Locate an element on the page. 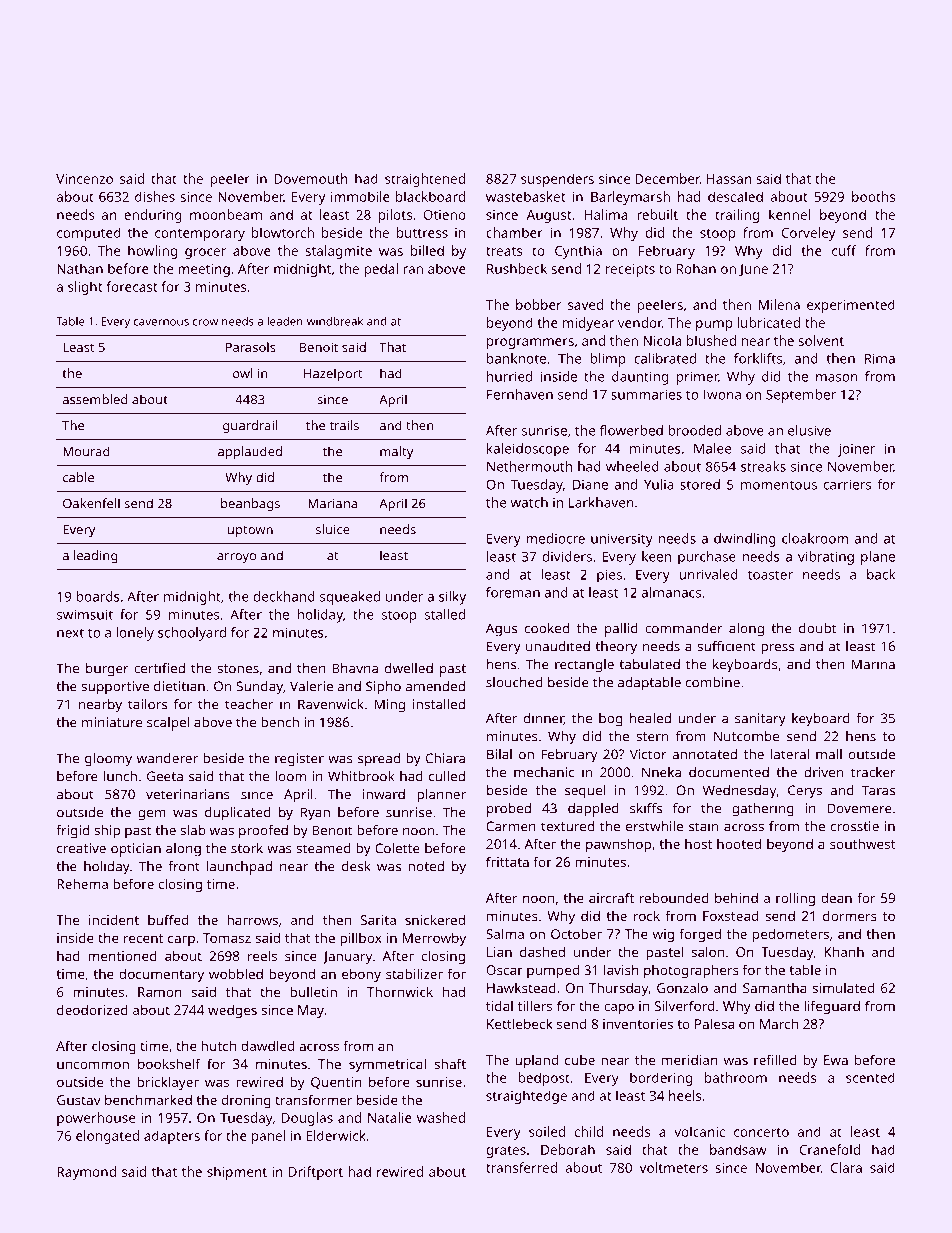 The width and height of the document is (952, 1233). Hassan is located at coordinates (729, 179).
